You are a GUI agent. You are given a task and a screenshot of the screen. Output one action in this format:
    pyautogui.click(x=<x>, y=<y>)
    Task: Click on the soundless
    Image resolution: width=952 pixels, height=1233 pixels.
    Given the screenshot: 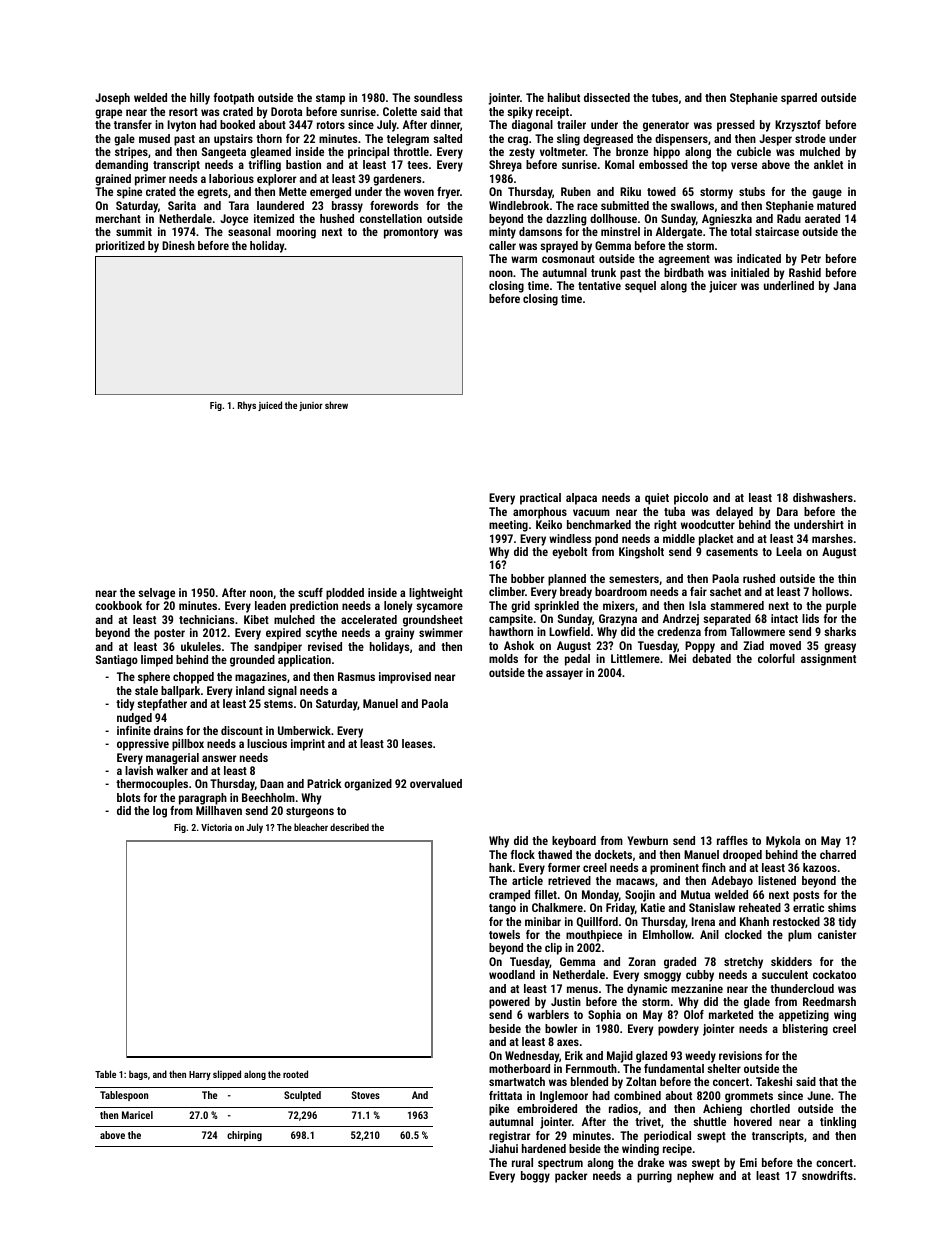 What is the action you would take?
    pyautogui.click(x=438, y=97)
